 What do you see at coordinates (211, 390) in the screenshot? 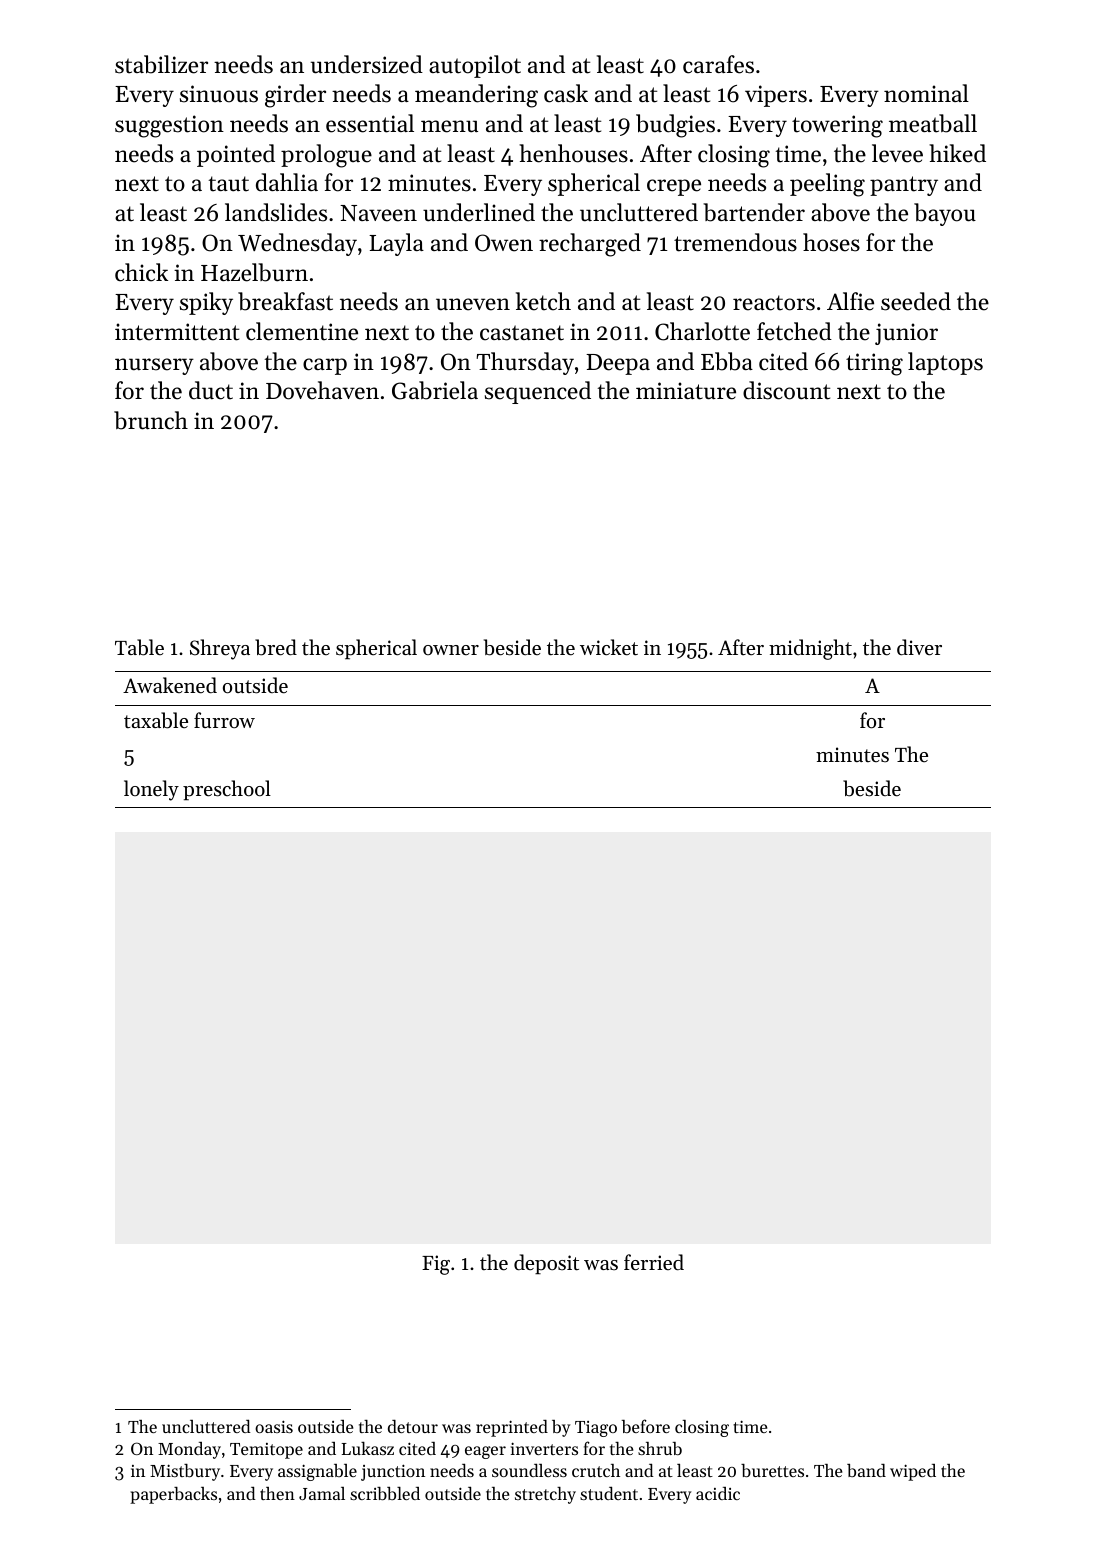
I see `duct` at bounding box center [211, 390].
